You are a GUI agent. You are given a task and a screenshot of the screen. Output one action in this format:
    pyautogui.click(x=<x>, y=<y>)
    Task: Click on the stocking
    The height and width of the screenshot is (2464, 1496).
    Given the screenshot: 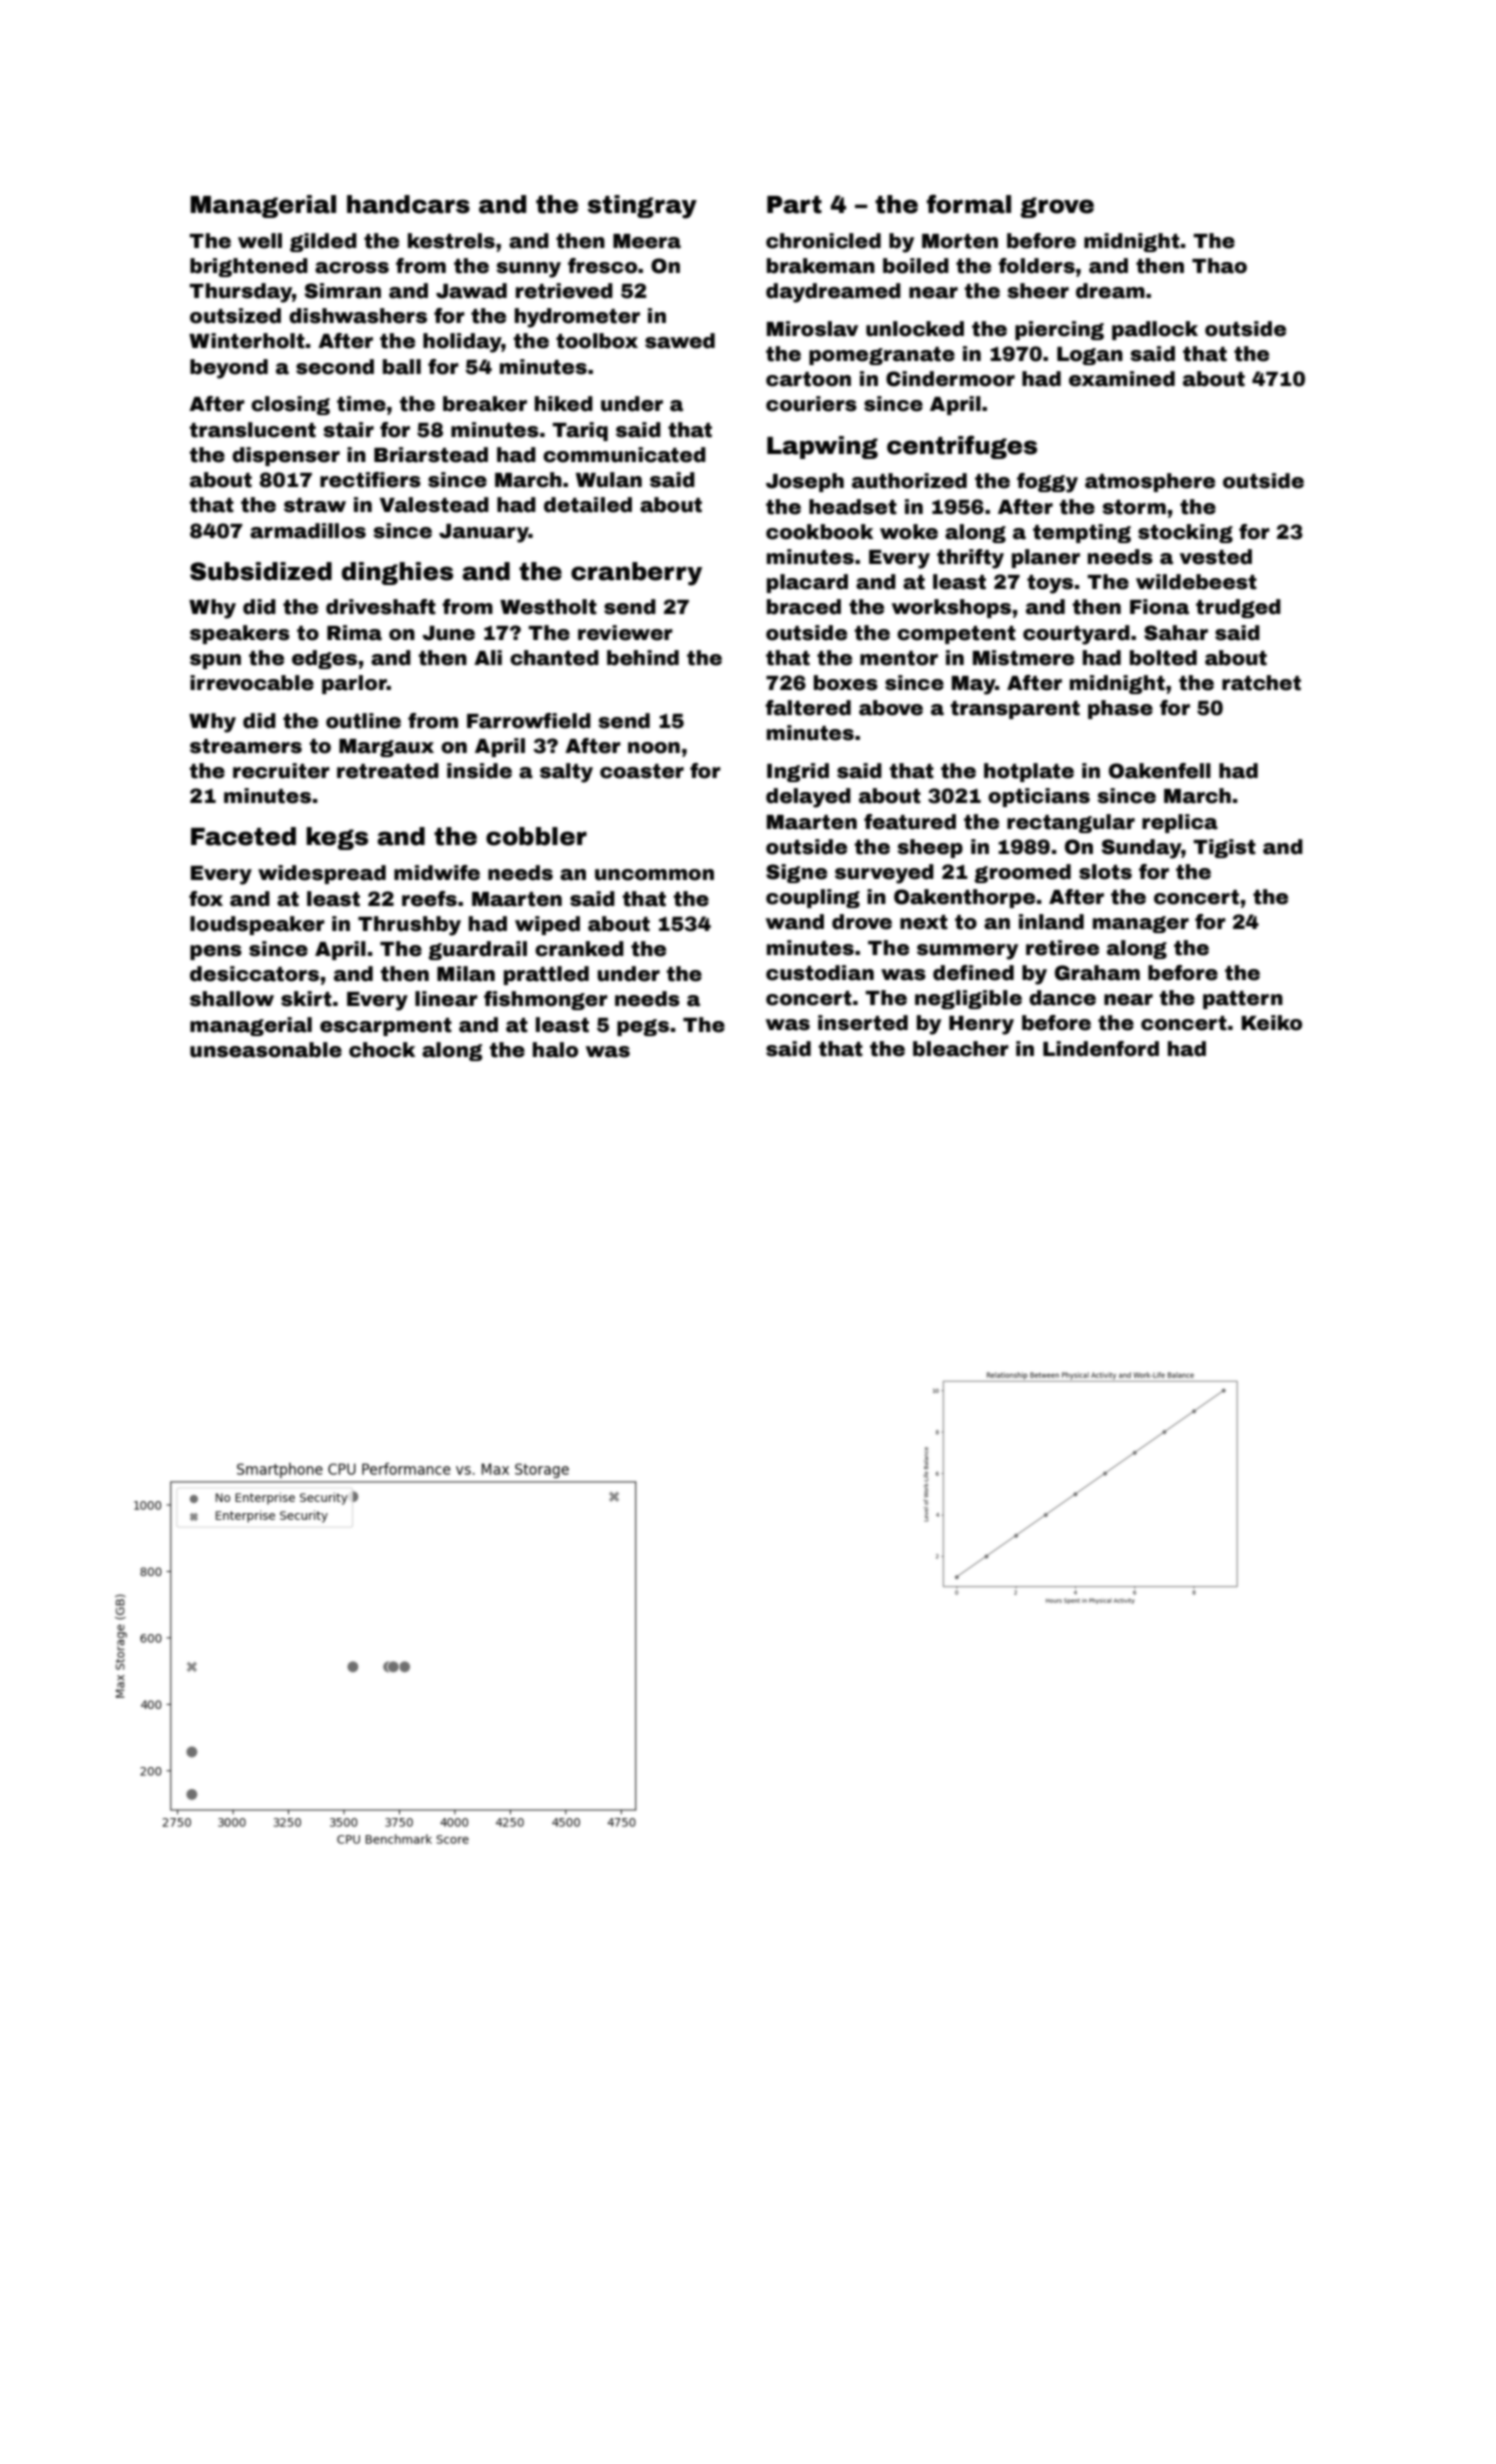 What is the action you would take?
    pyautogui.click(x=1185, y=533)
